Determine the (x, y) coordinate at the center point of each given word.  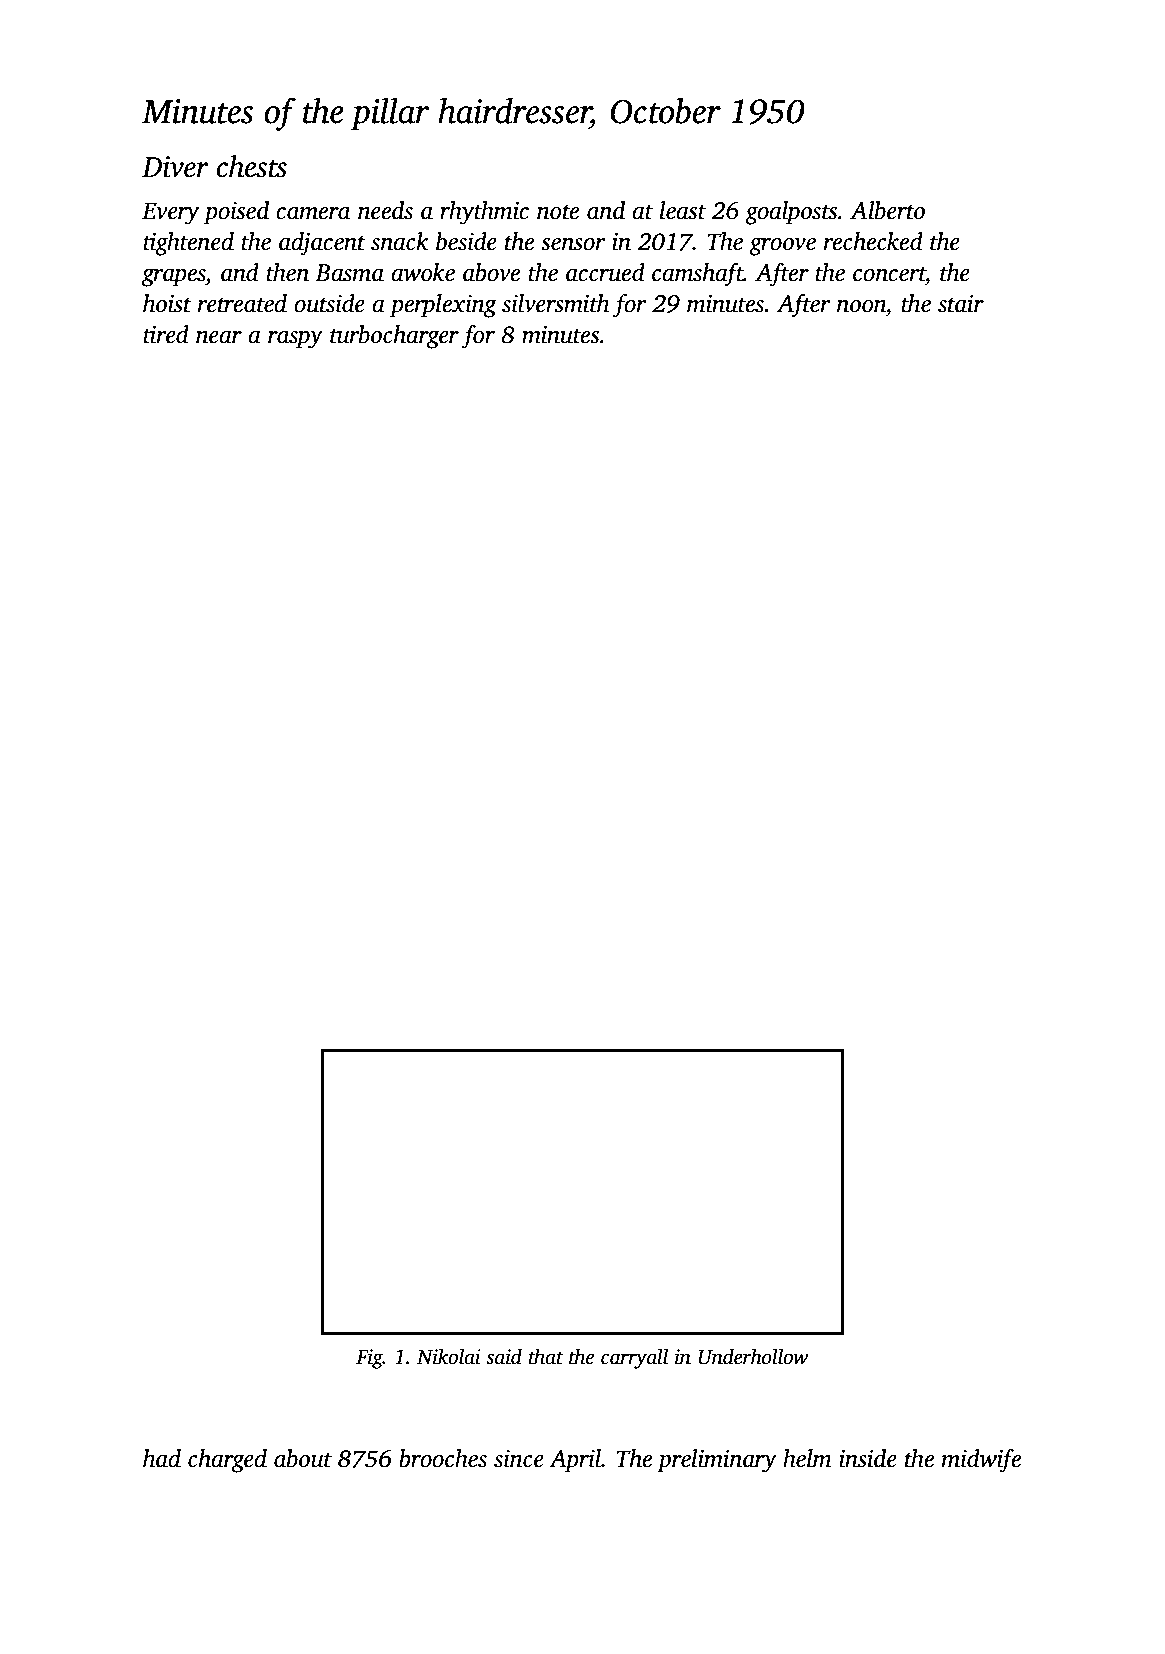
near (219, 337)
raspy (295, 340)
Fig (369, 1359)
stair (961, 304)
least (683, 210)
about (303, 1458)
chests (252, 166)
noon (861, 306)
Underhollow (753, 1356)
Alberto (887, 210)
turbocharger (394, 337)
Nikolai (449, 1356)
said (504, 1356)
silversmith (555, 303)
